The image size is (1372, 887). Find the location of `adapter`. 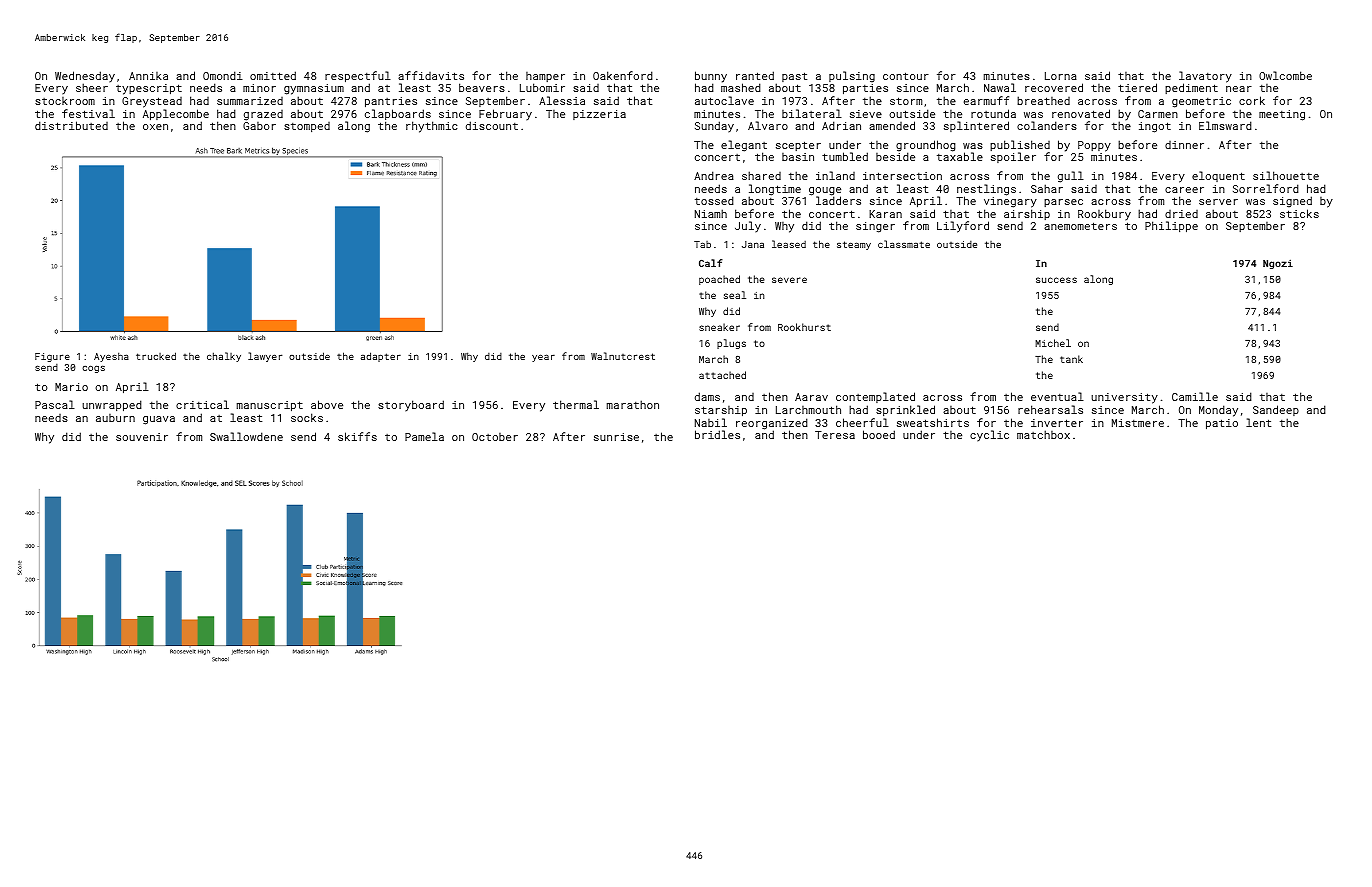

adapter is located at coordinates (381, 357).
